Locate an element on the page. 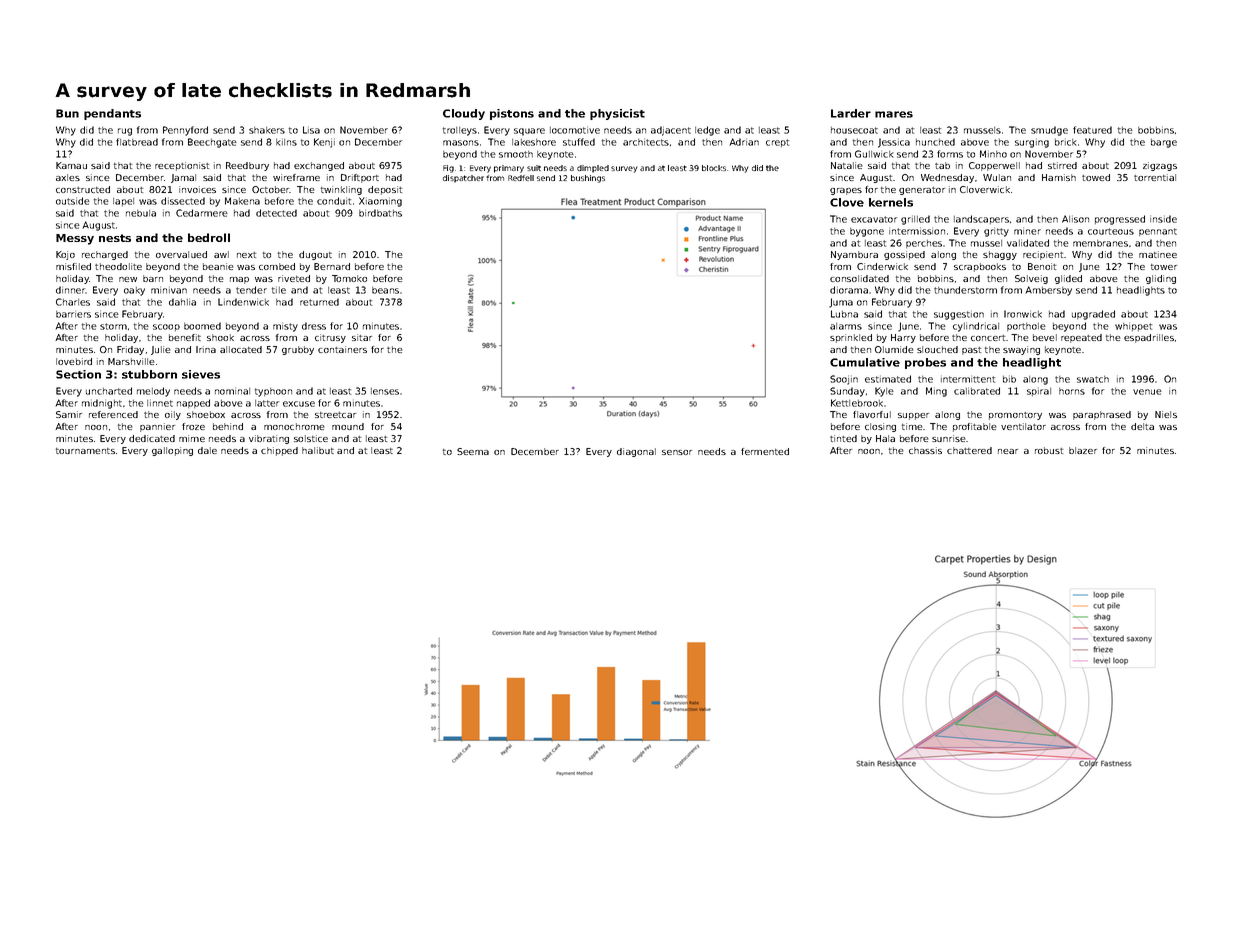 The image size is (1233, 952). Bernard is located at coordinates (332, 266).
